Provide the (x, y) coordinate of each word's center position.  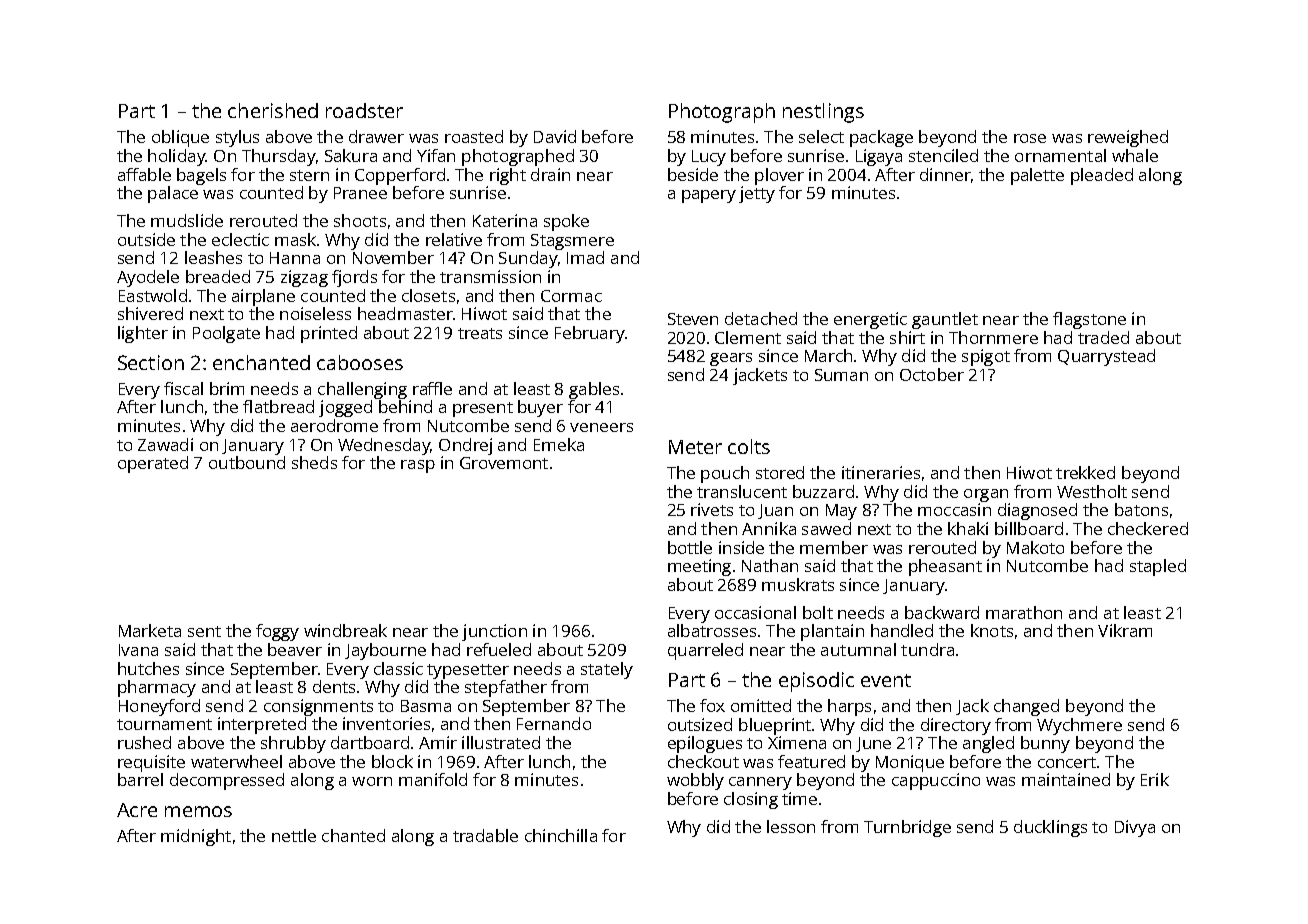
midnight (196, 837)
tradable (485, 835)
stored (780, 472)
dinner (945, 174)
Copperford (400, 176)
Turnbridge (907, 828)
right (508, 176)
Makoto (1035, 547)
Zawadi (165, 444)
